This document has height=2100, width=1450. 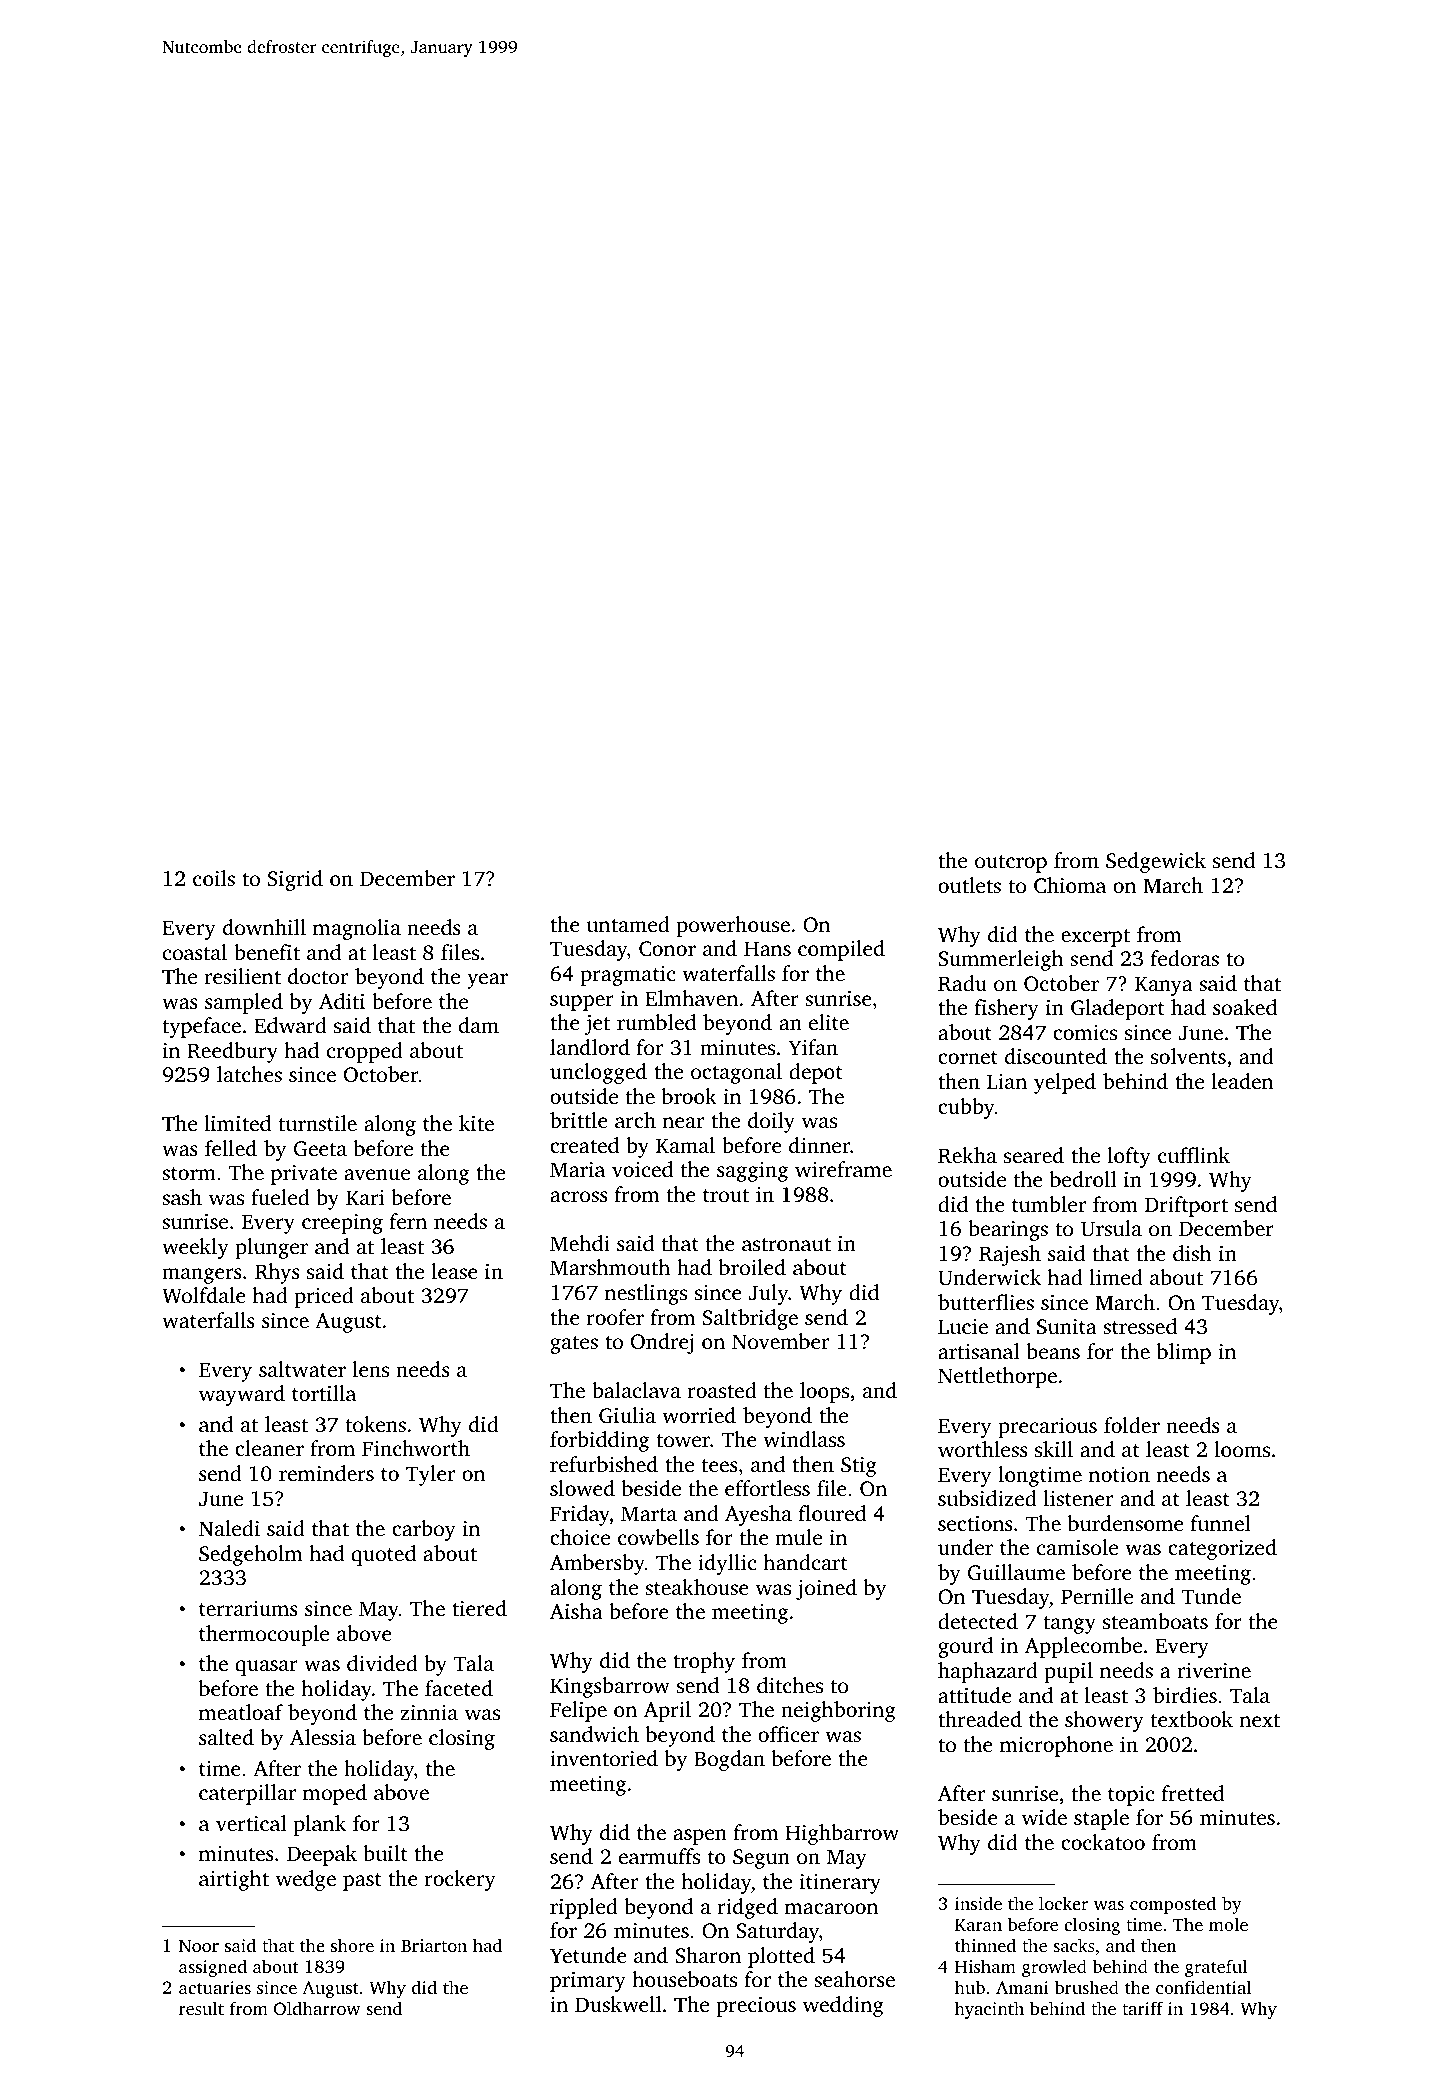 What do you see at coordinates (429, 1712) in the document?
I see `zinnia` at bounding box center [429, 1712].
